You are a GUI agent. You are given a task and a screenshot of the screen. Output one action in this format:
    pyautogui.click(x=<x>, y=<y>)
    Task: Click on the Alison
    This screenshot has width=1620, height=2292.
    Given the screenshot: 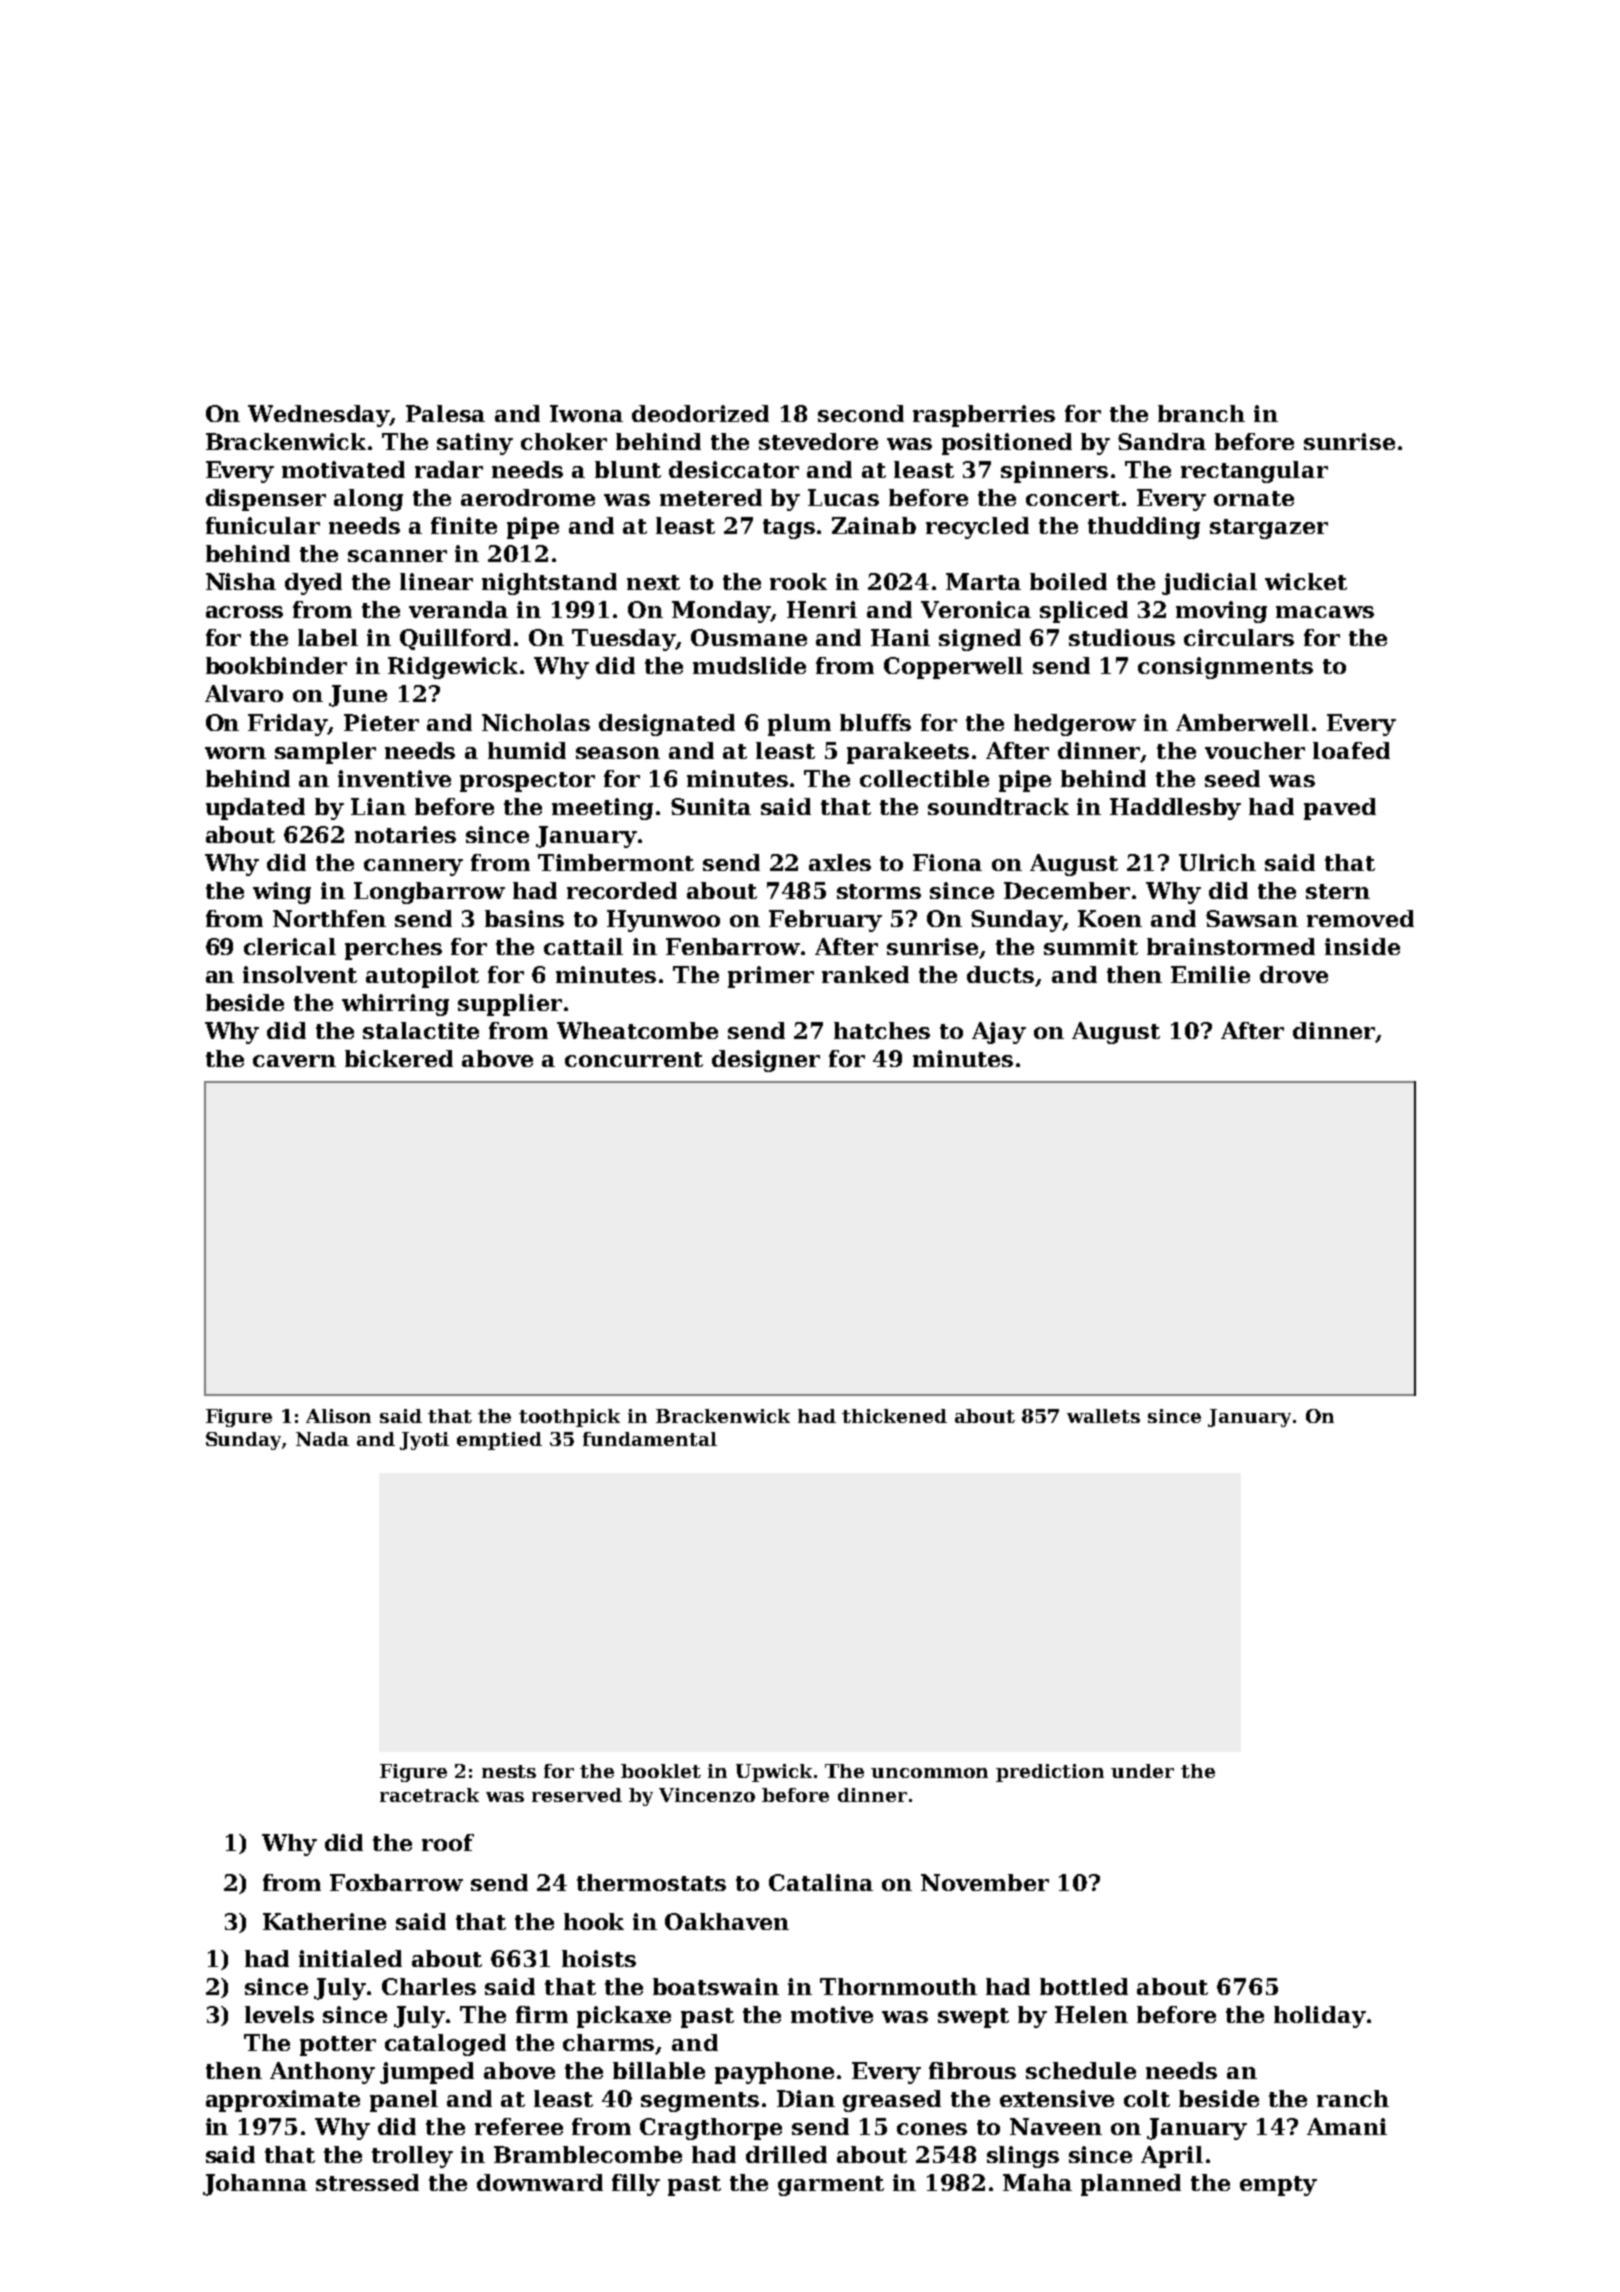 What is the action you would take?
    pyautogui.click(x=338, y=1416)
